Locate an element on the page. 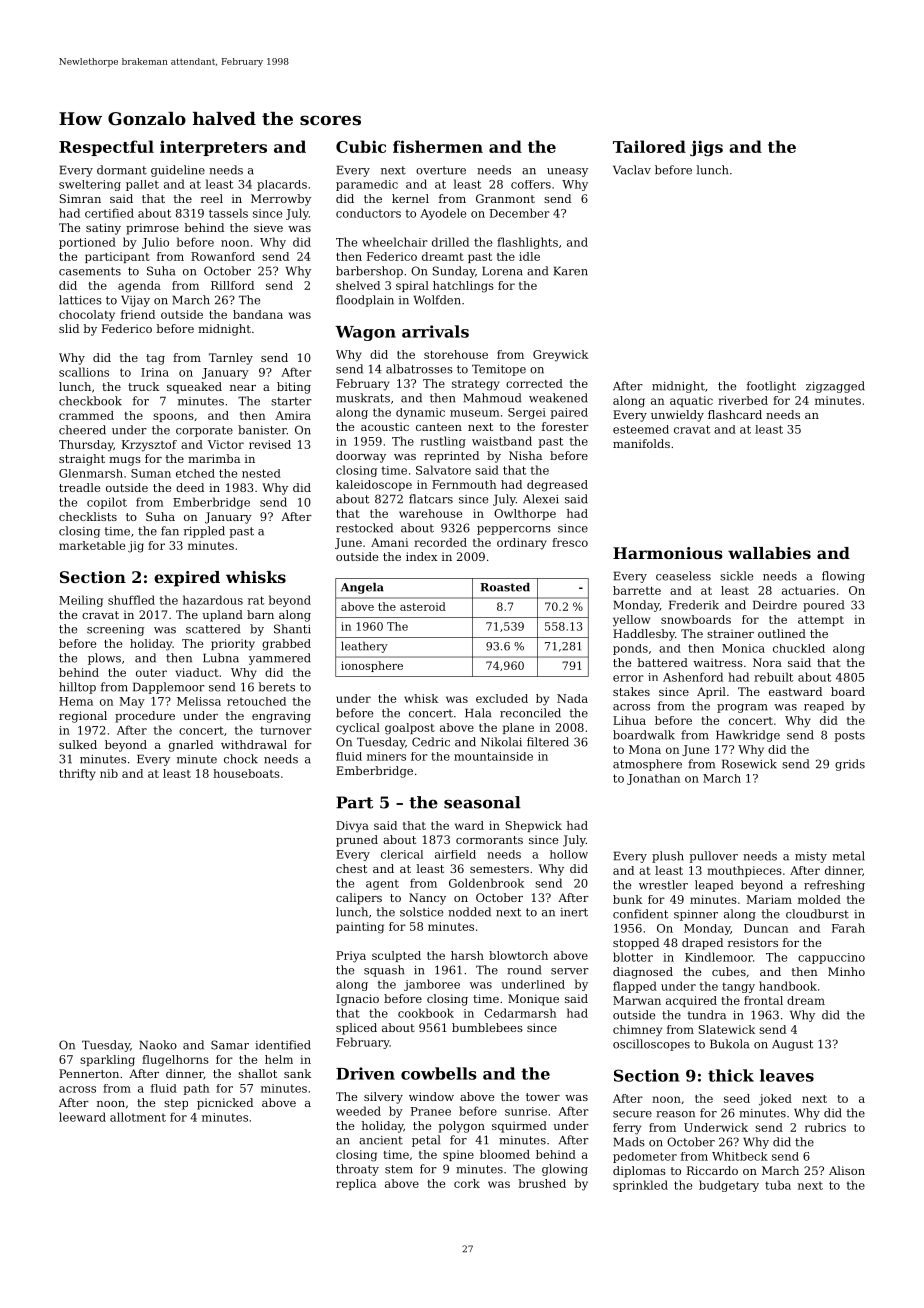  Tailored is located at coordinates (649, 146).
